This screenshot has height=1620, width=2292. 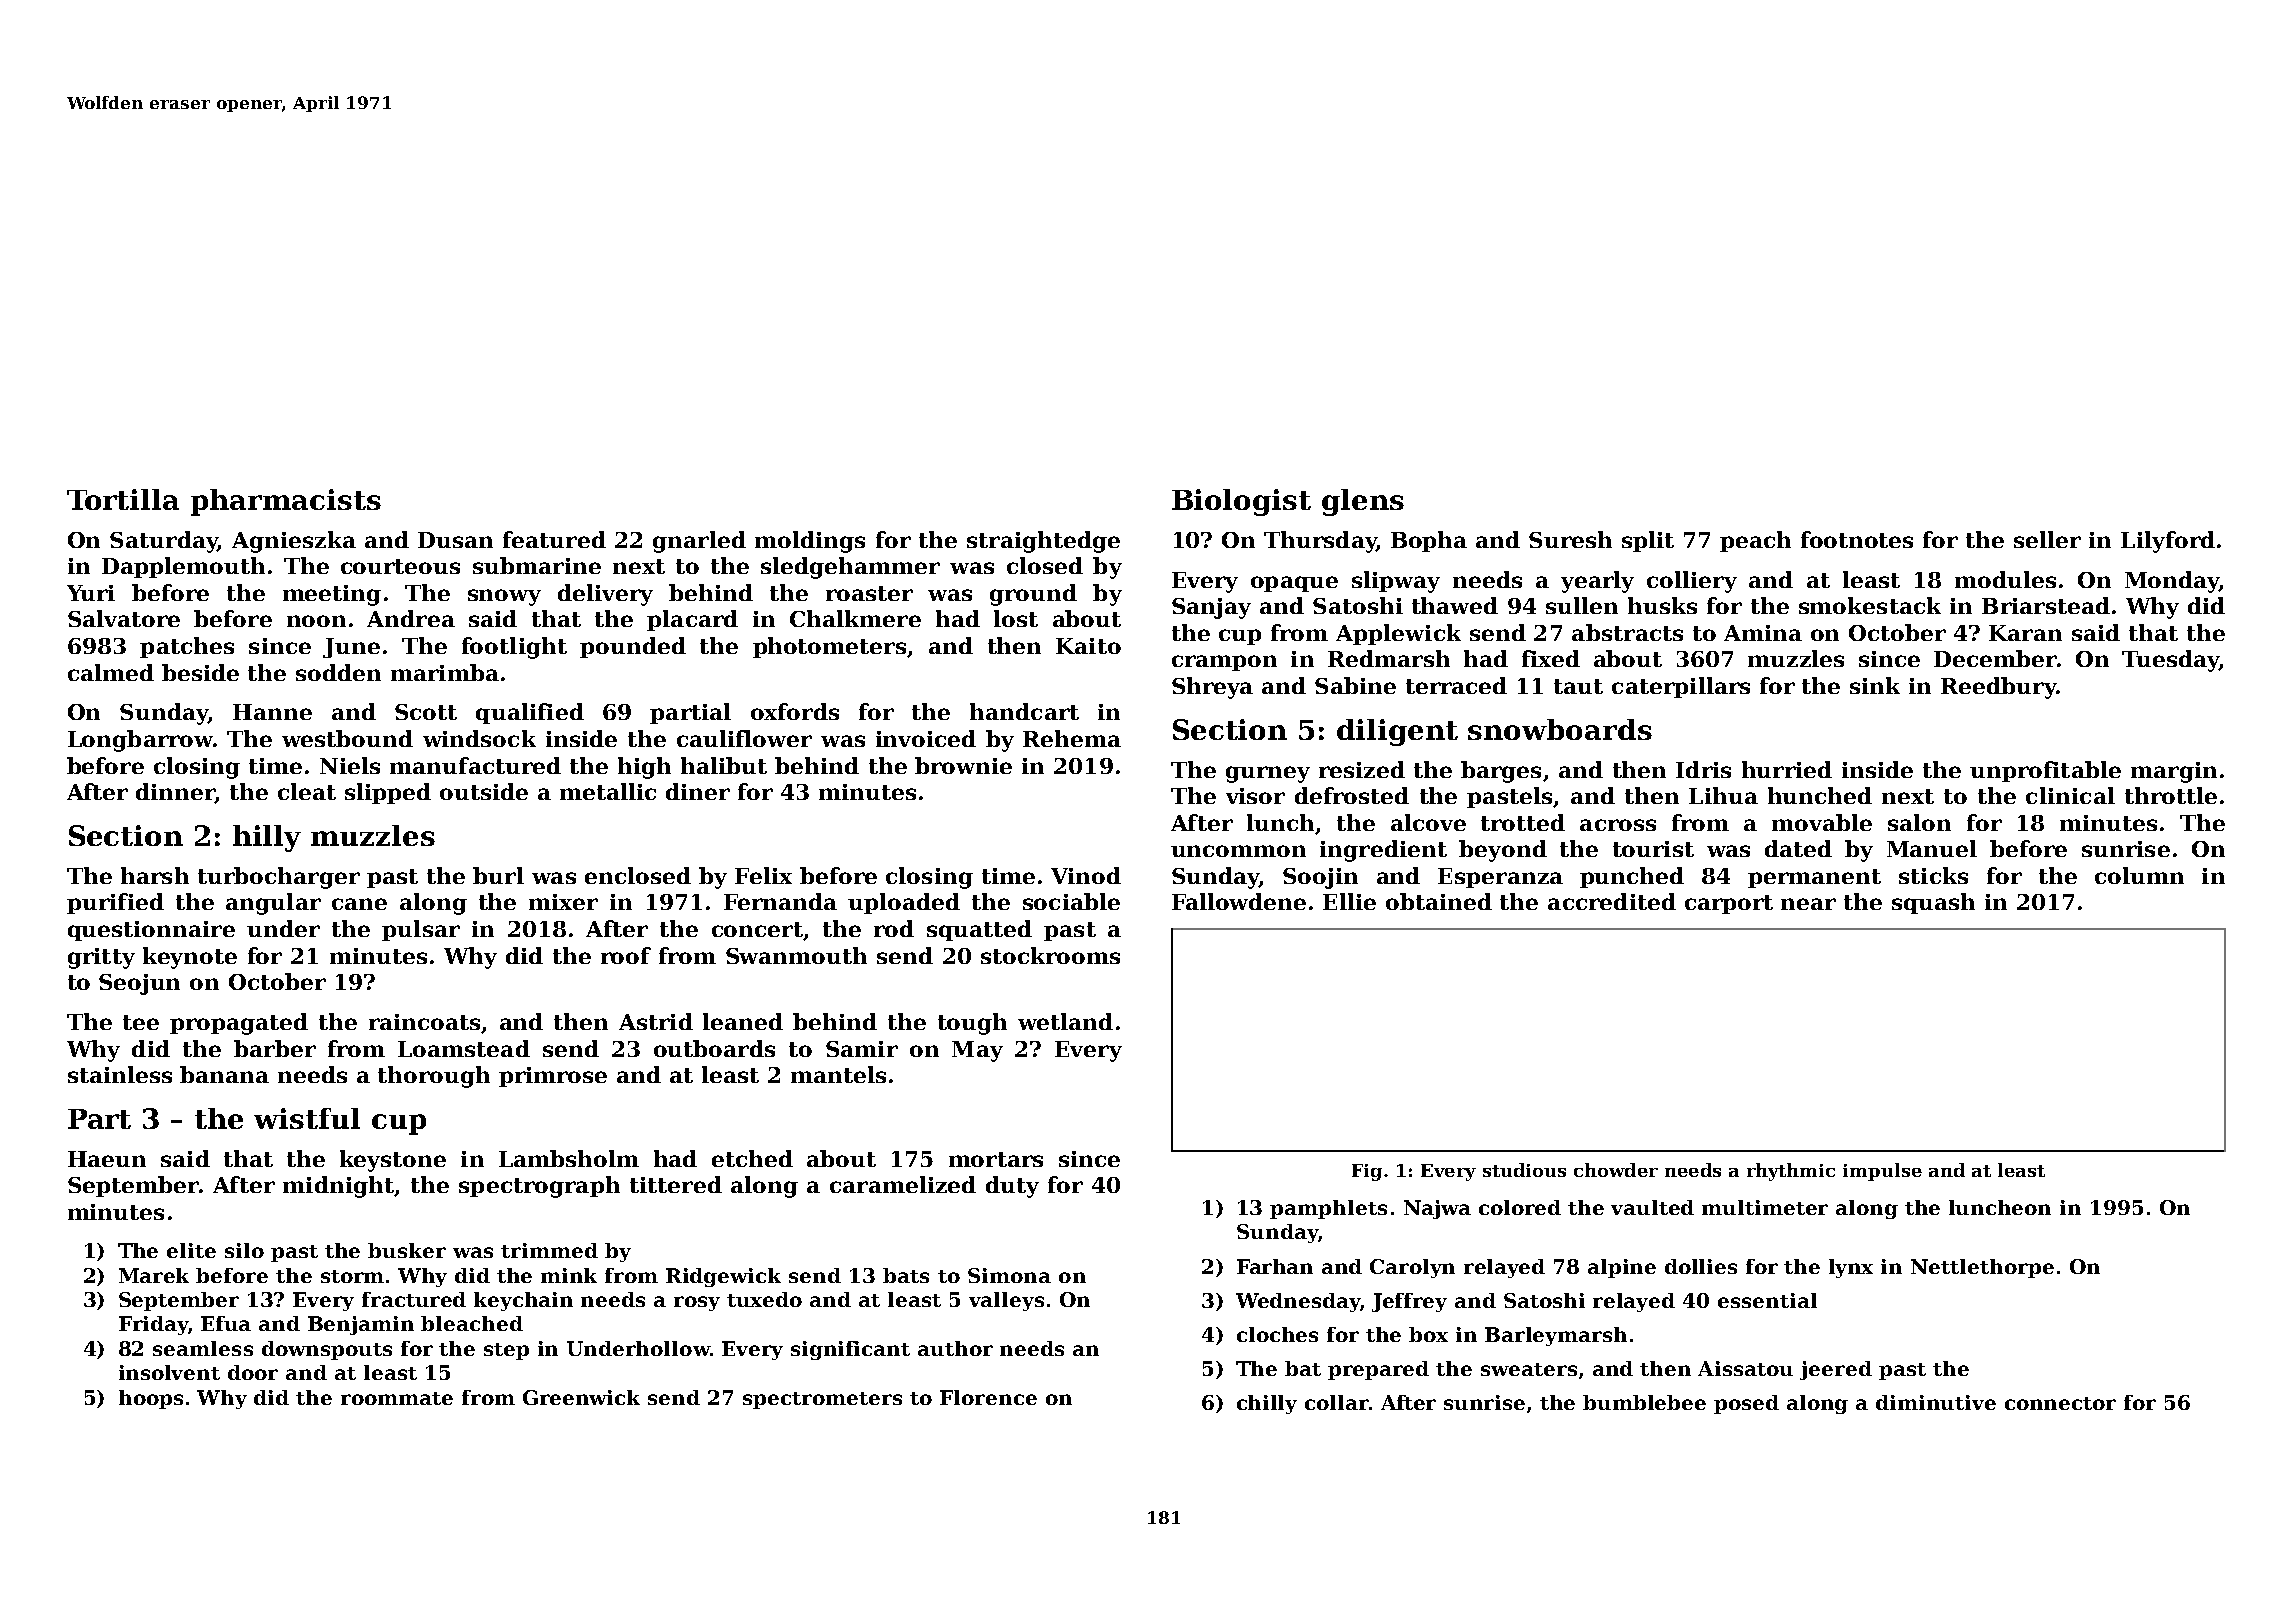 I want to click on sociable, so click(x=1071, y=901).
